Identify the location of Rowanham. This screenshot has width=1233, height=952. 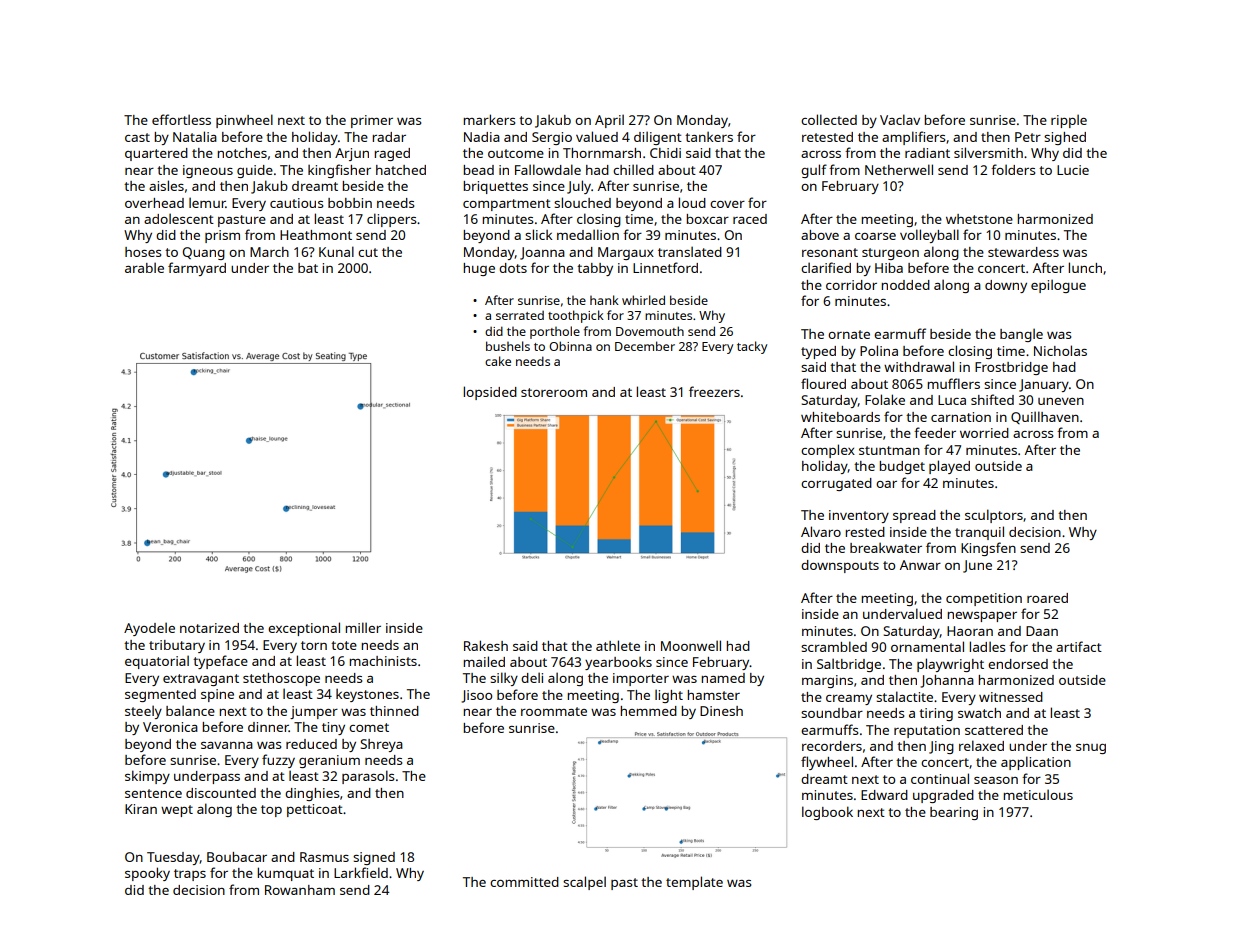
(300, 890).
